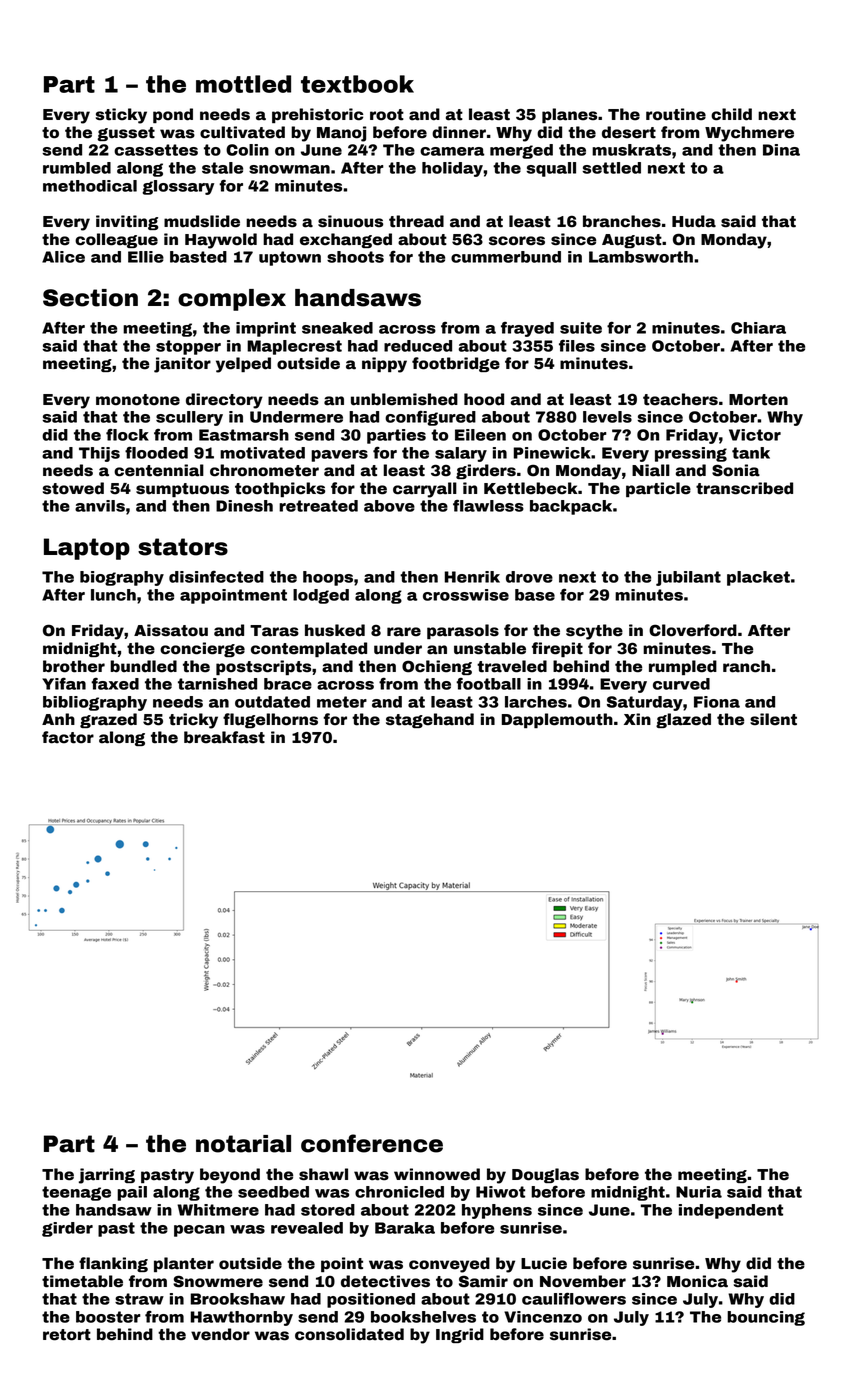  Describe the element at coordinates (651, 470) in the image. I see `Niall` at that location.
